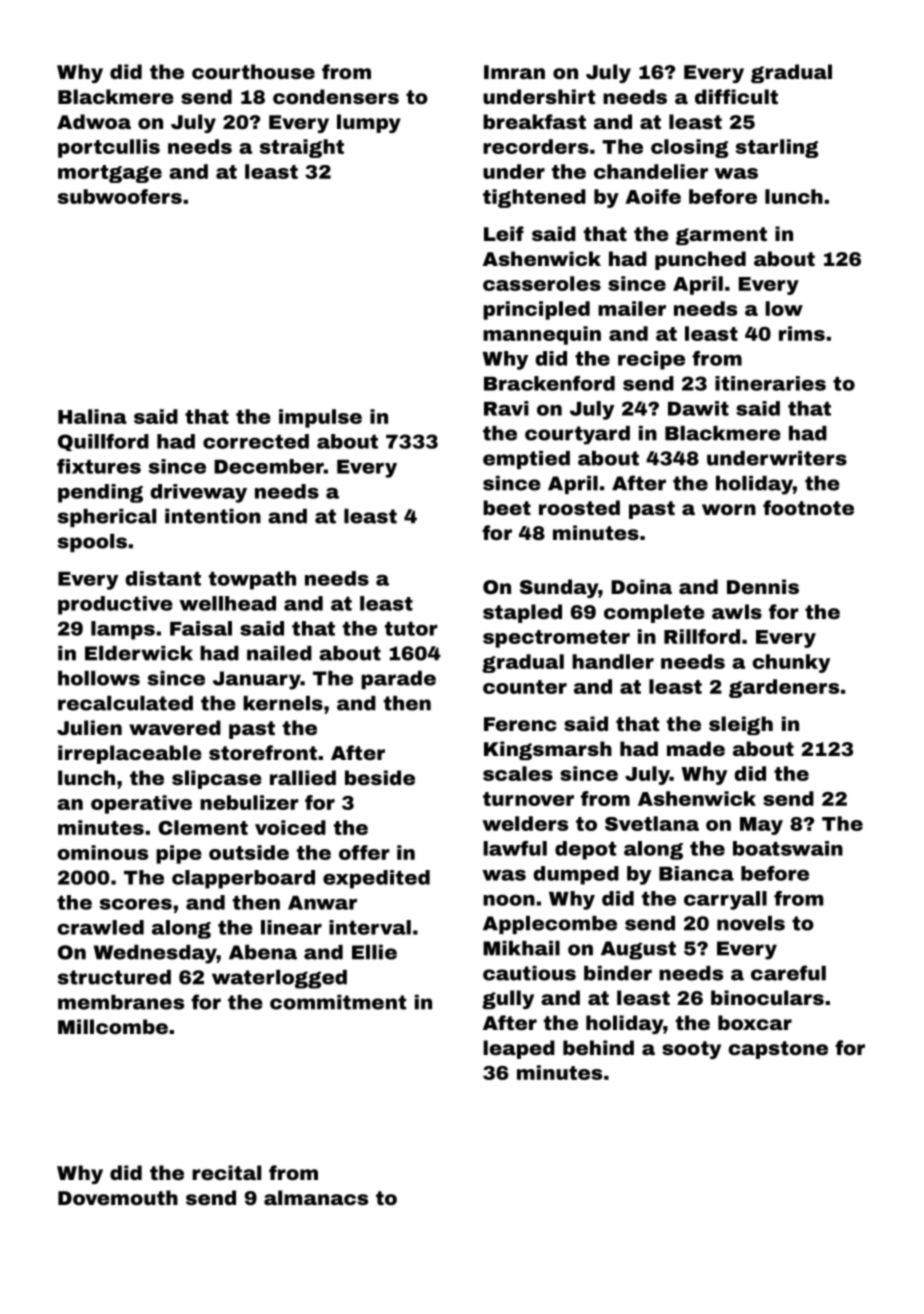  What do you see at coordinates (514, 72) in the image?
I see `Imran` at bounding box center [514, 72].
